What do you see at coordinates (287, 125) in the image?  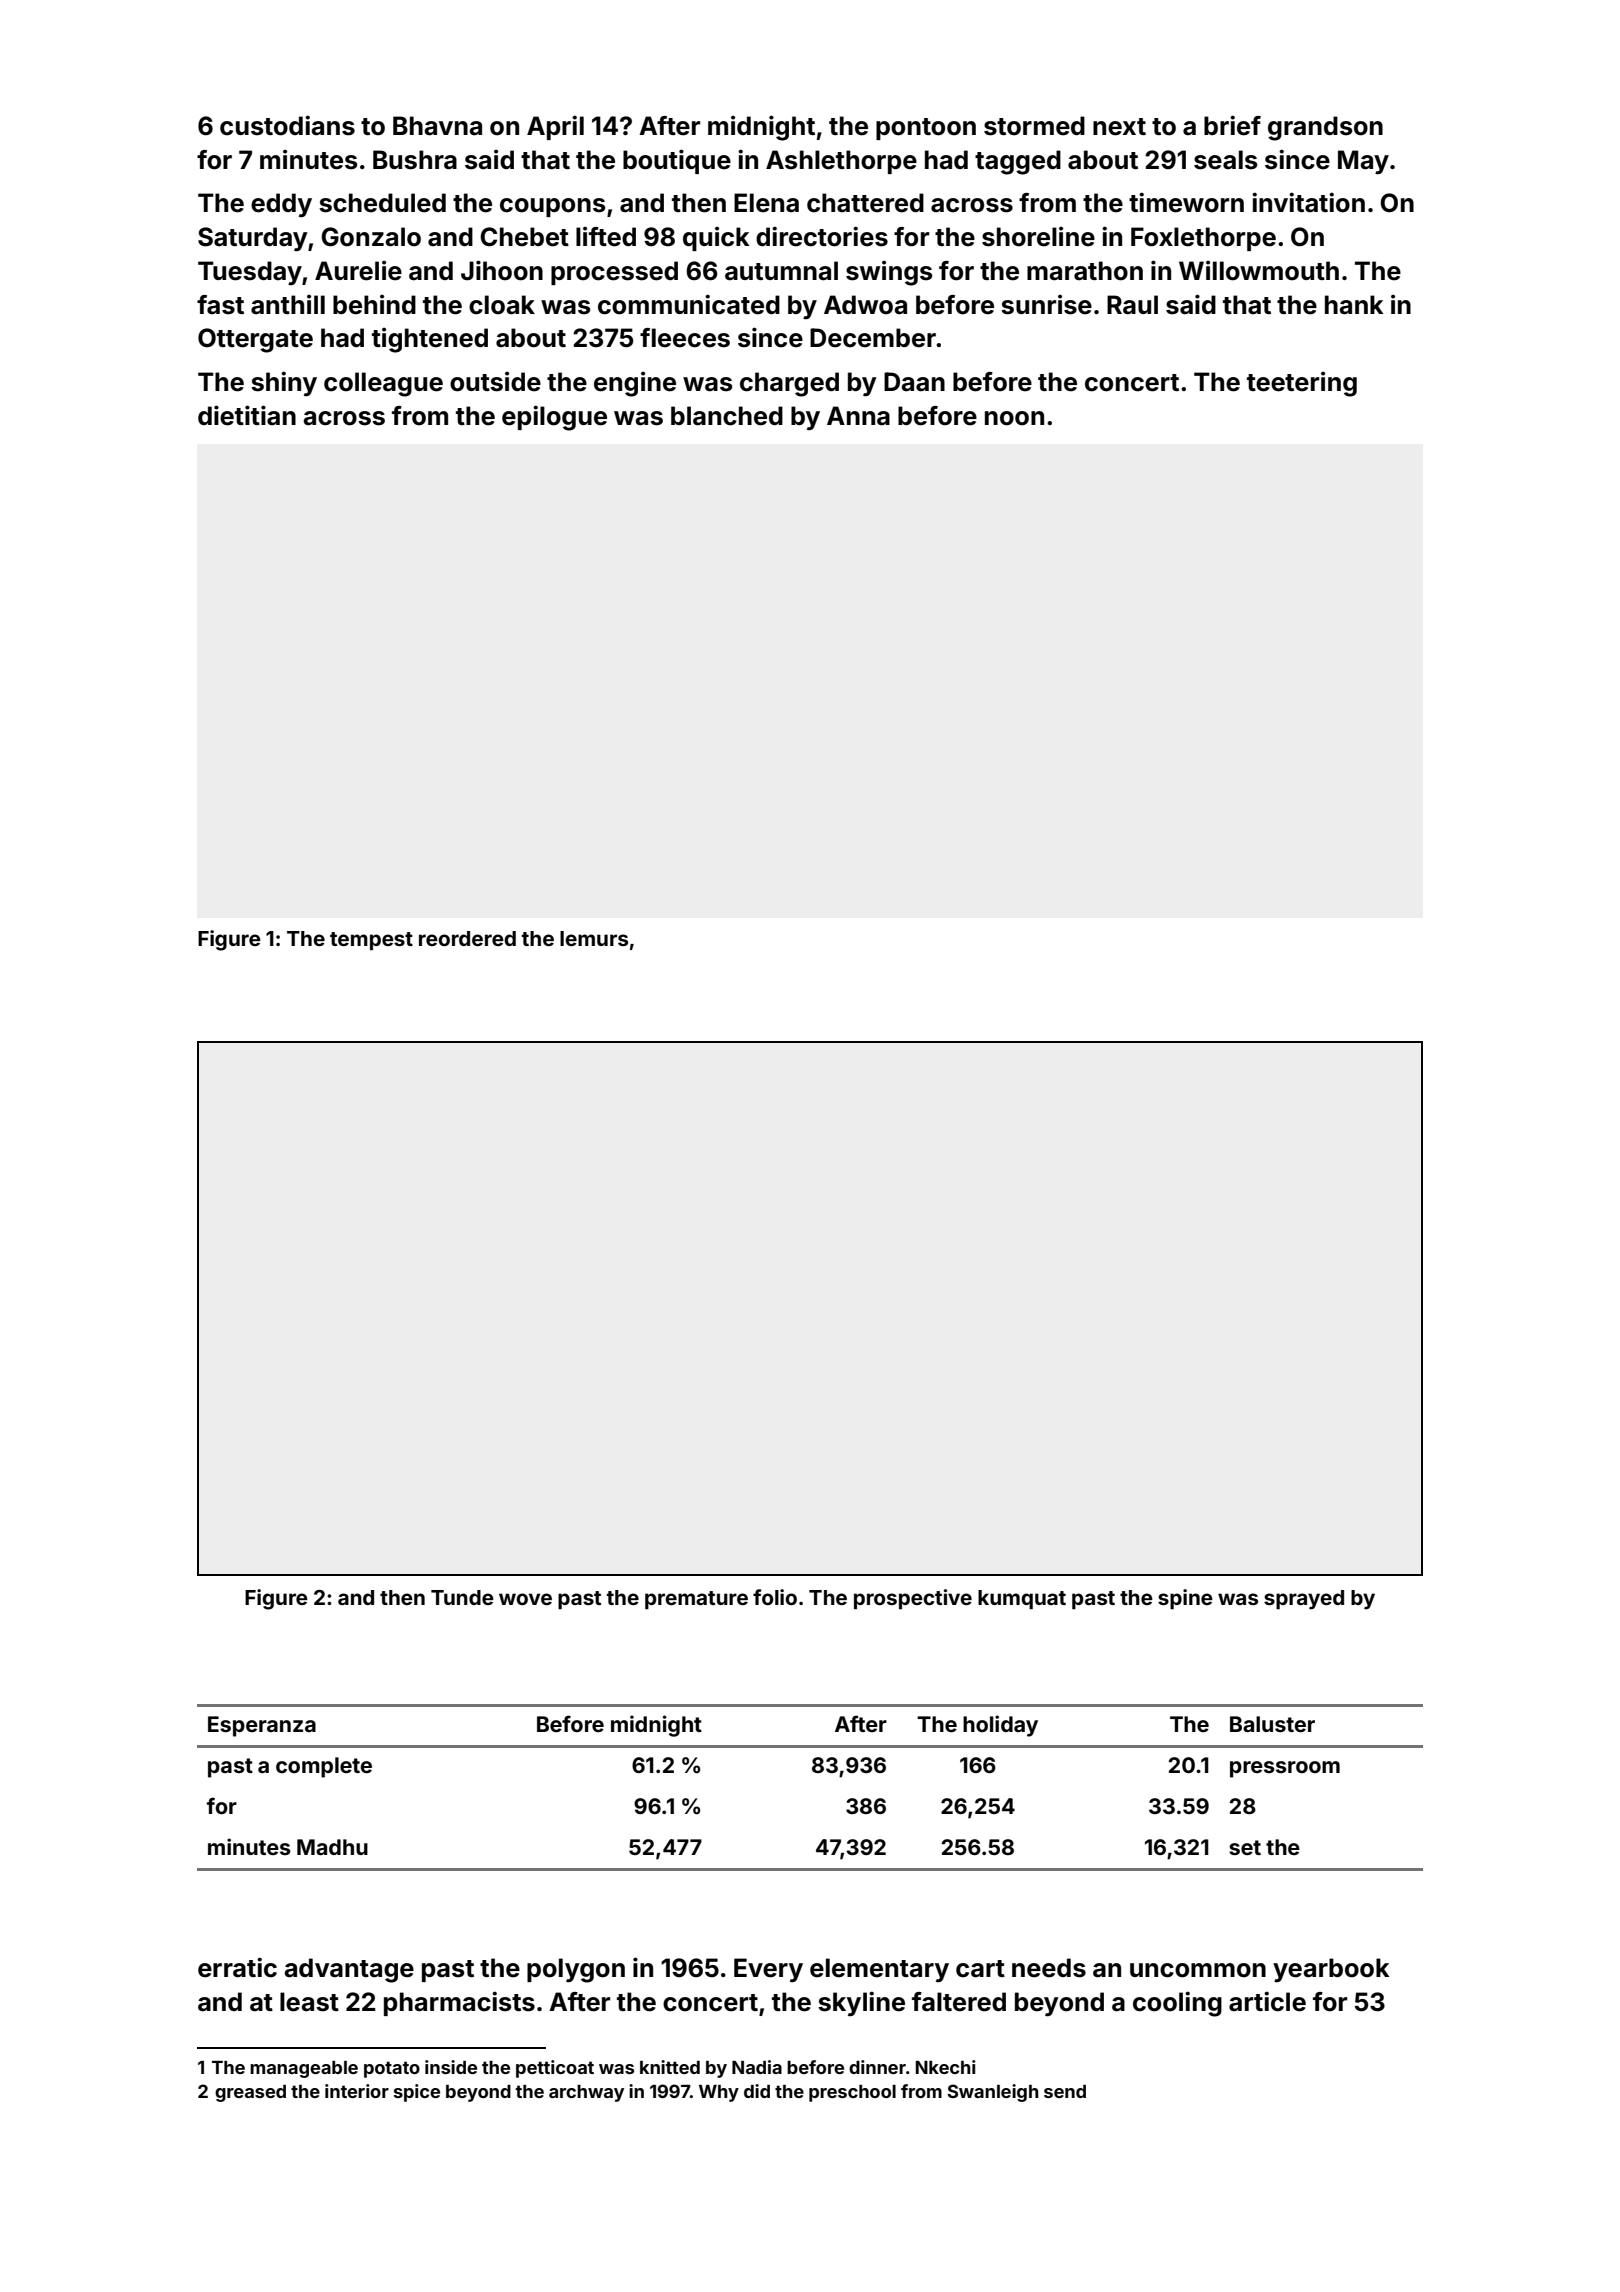 I see `custodians` at bounding box center [287, 125].
